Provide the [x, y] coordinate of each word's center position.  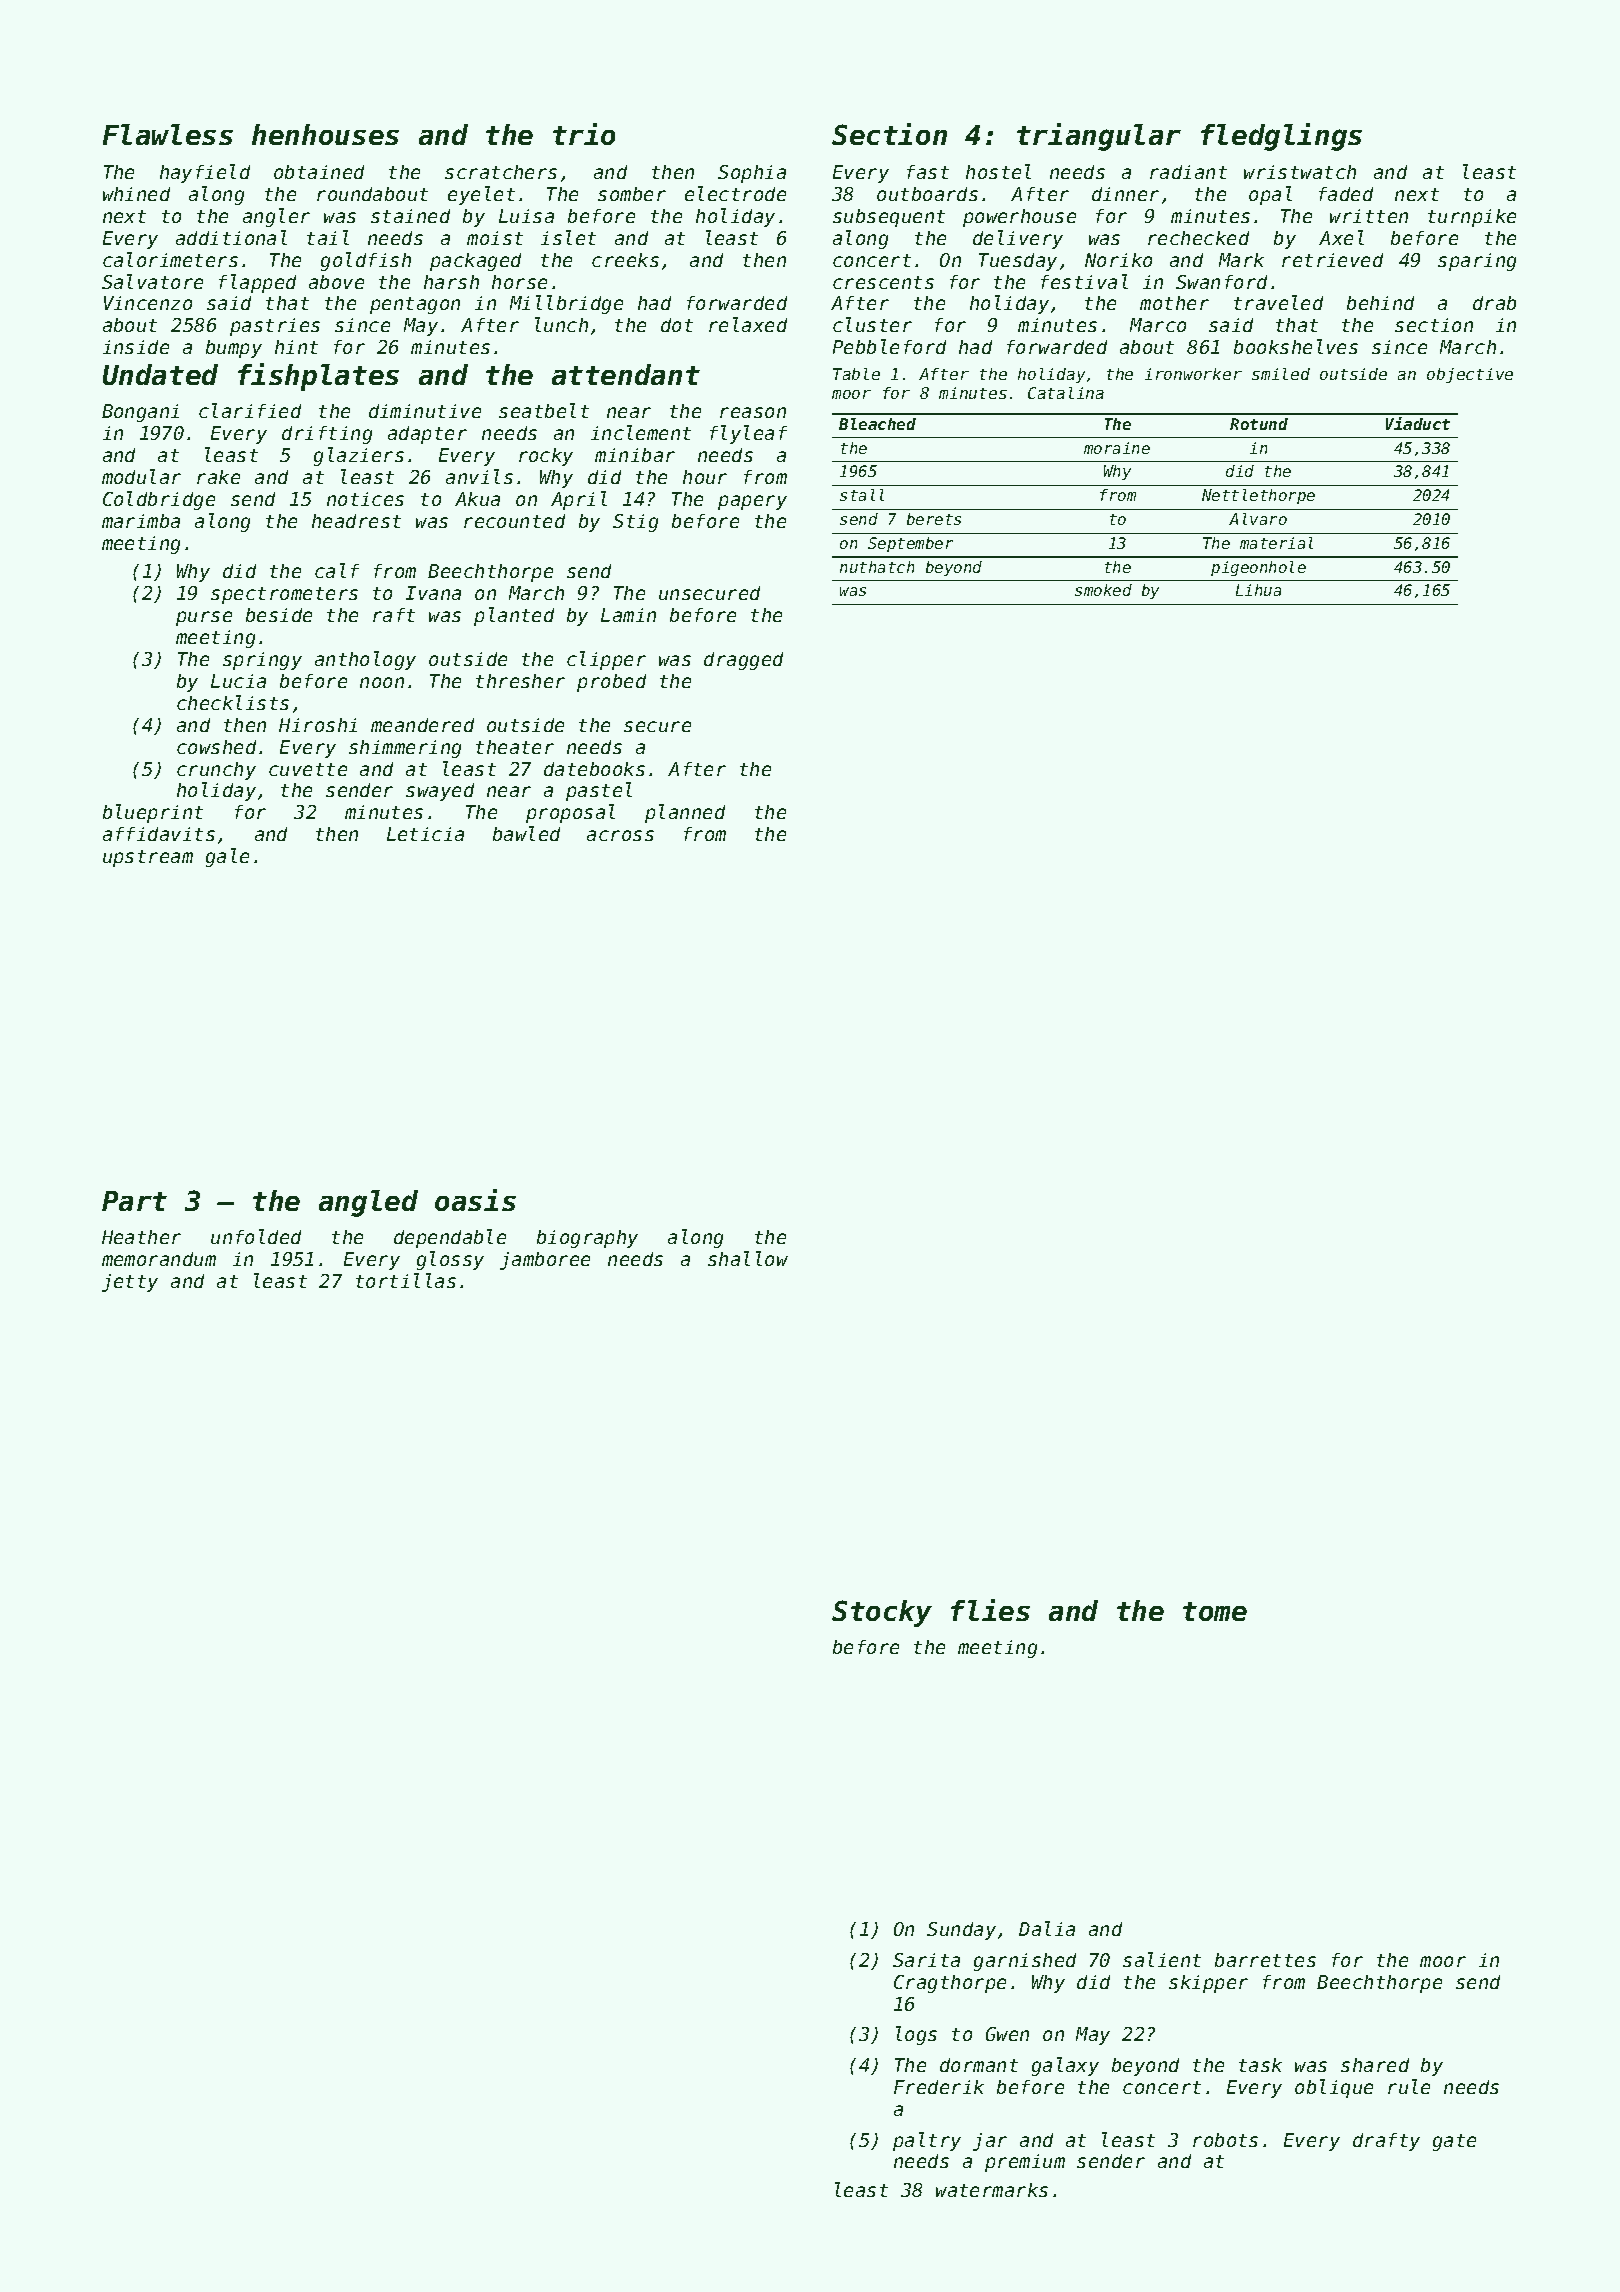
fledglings [1281, 137]
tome [1215, 1611]
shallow [748, 1258]
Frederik [939, 2087]
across [620, 835]
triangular [1099, 137]
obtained [319, 172]
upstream [148, 858]
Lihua [1258, 590]
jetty [130, 1283]
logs [916, 2035]
